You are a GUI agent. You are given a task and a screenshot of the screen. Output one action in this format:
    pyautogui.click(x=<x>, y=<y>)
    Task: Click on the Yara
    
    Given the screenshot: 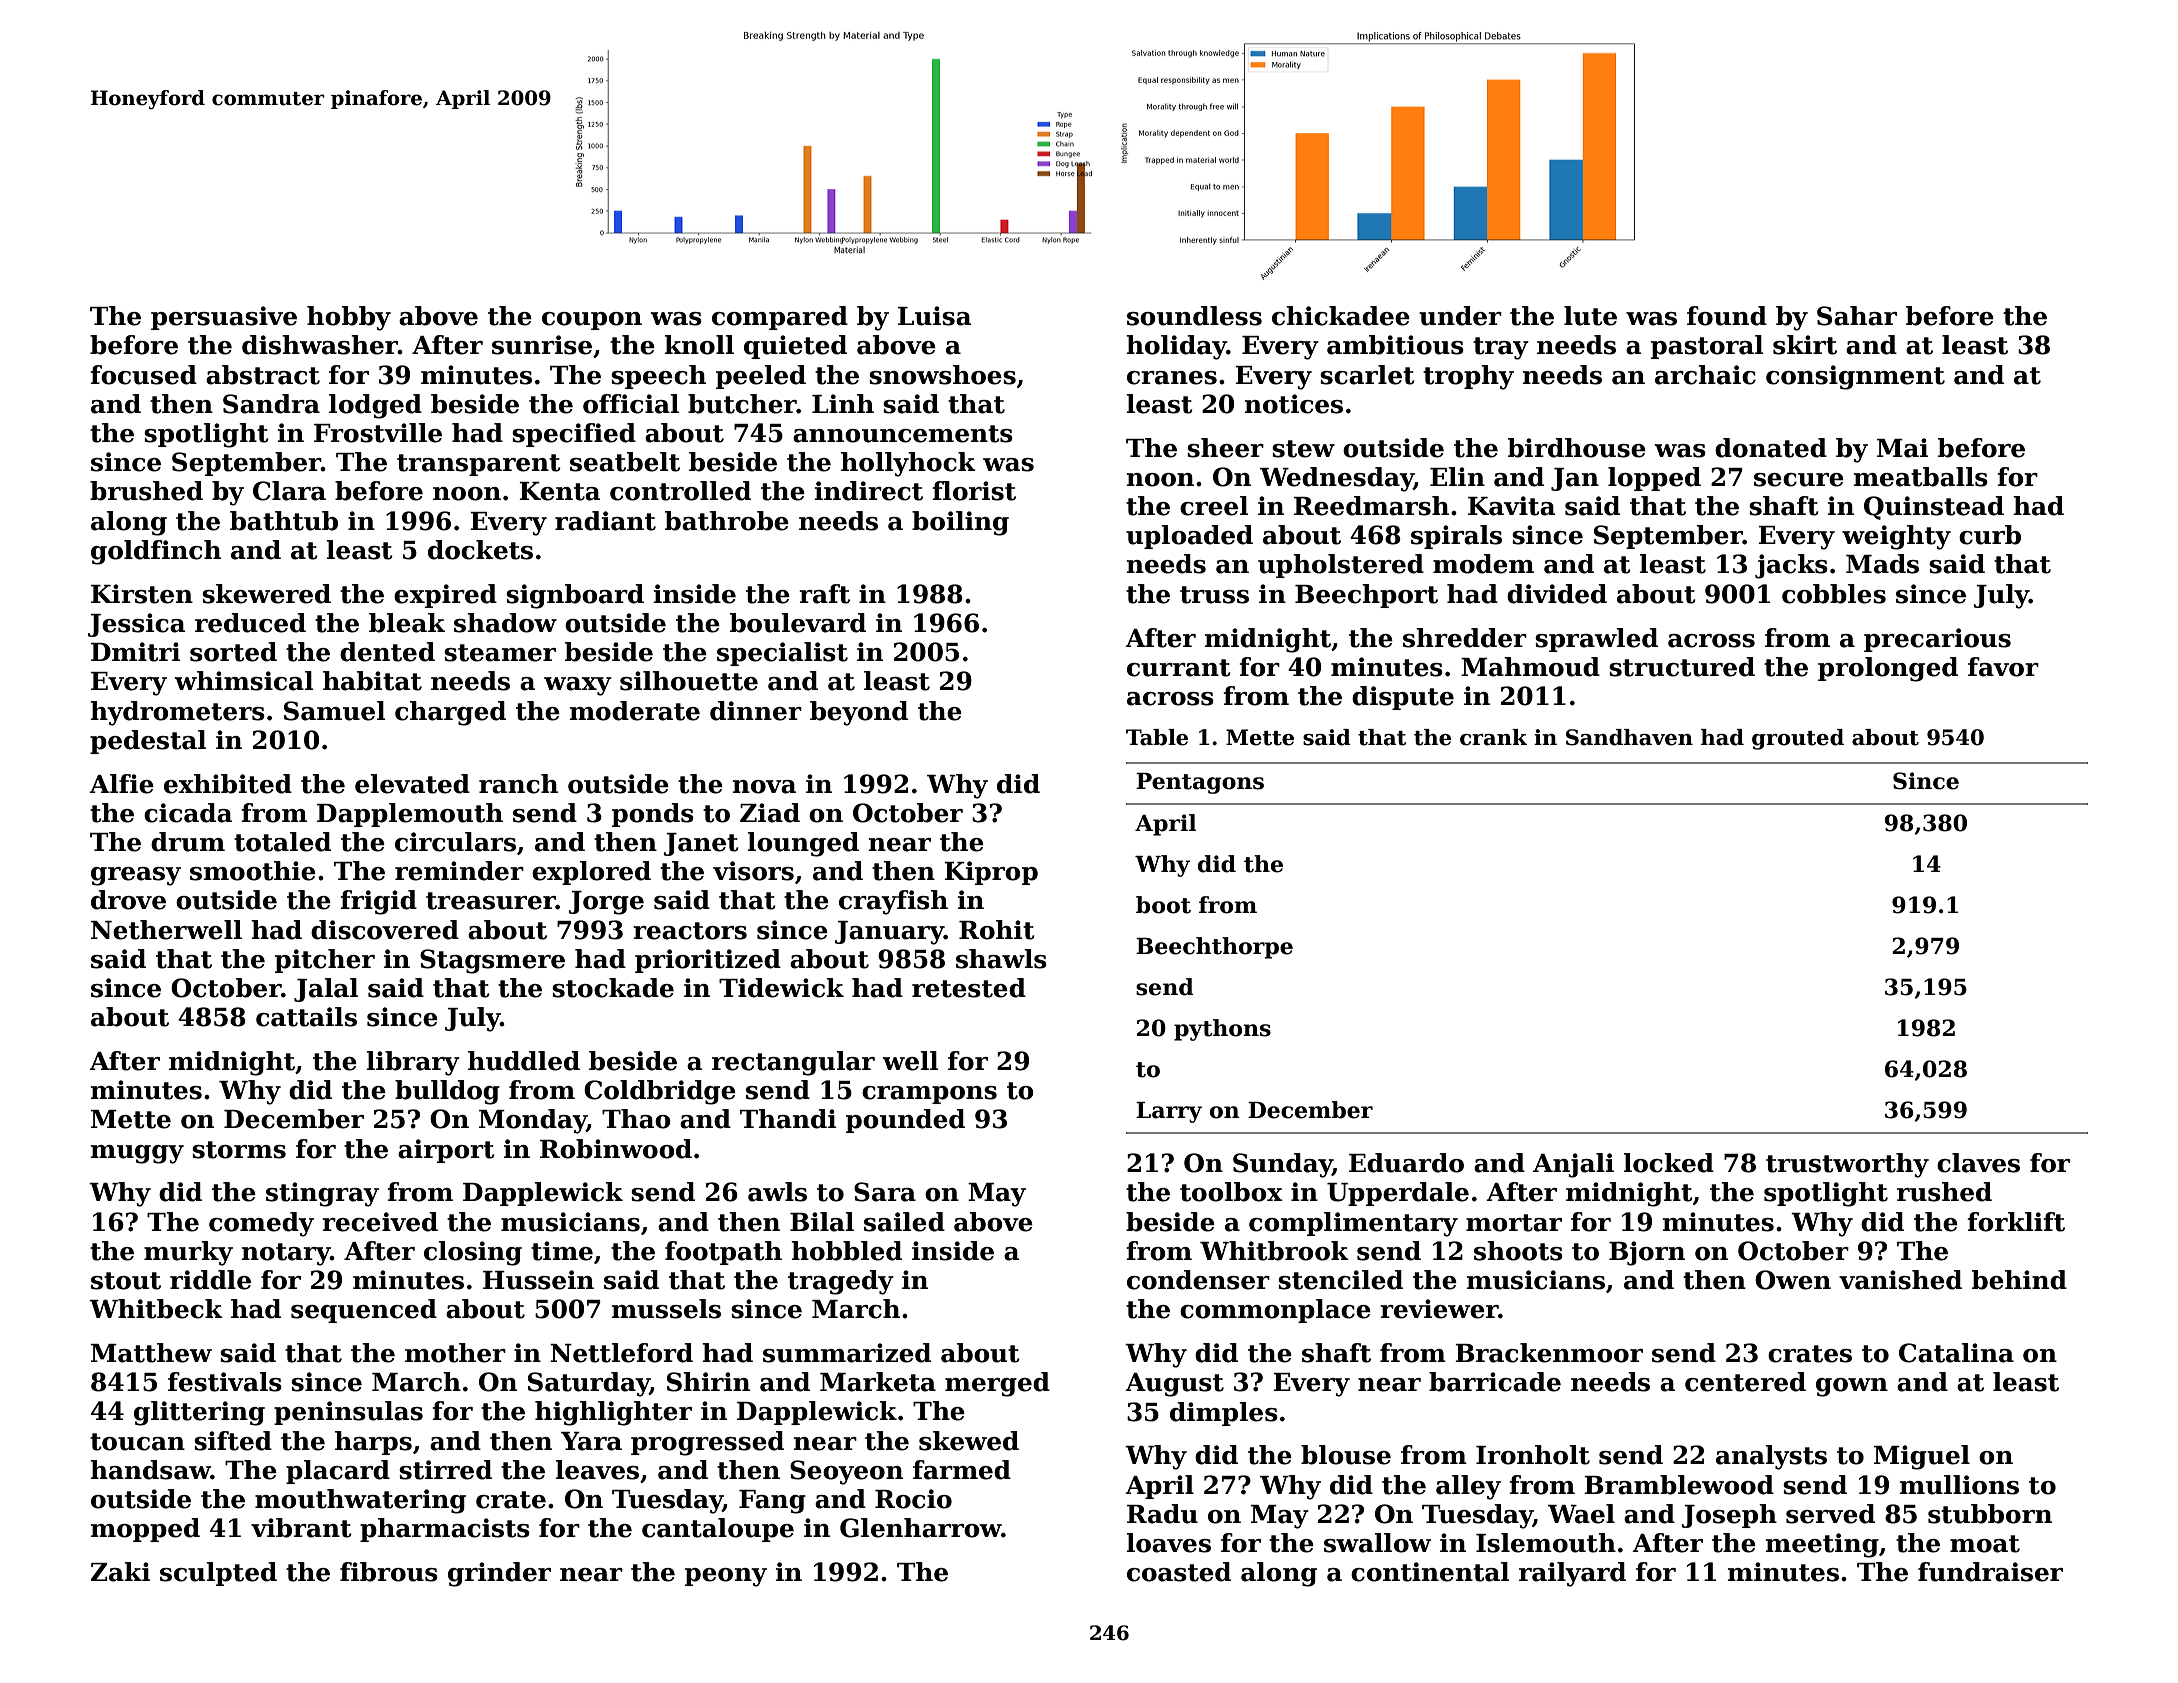 What is the action you would take?
    pyautogui.click(x=591, y=1441)
